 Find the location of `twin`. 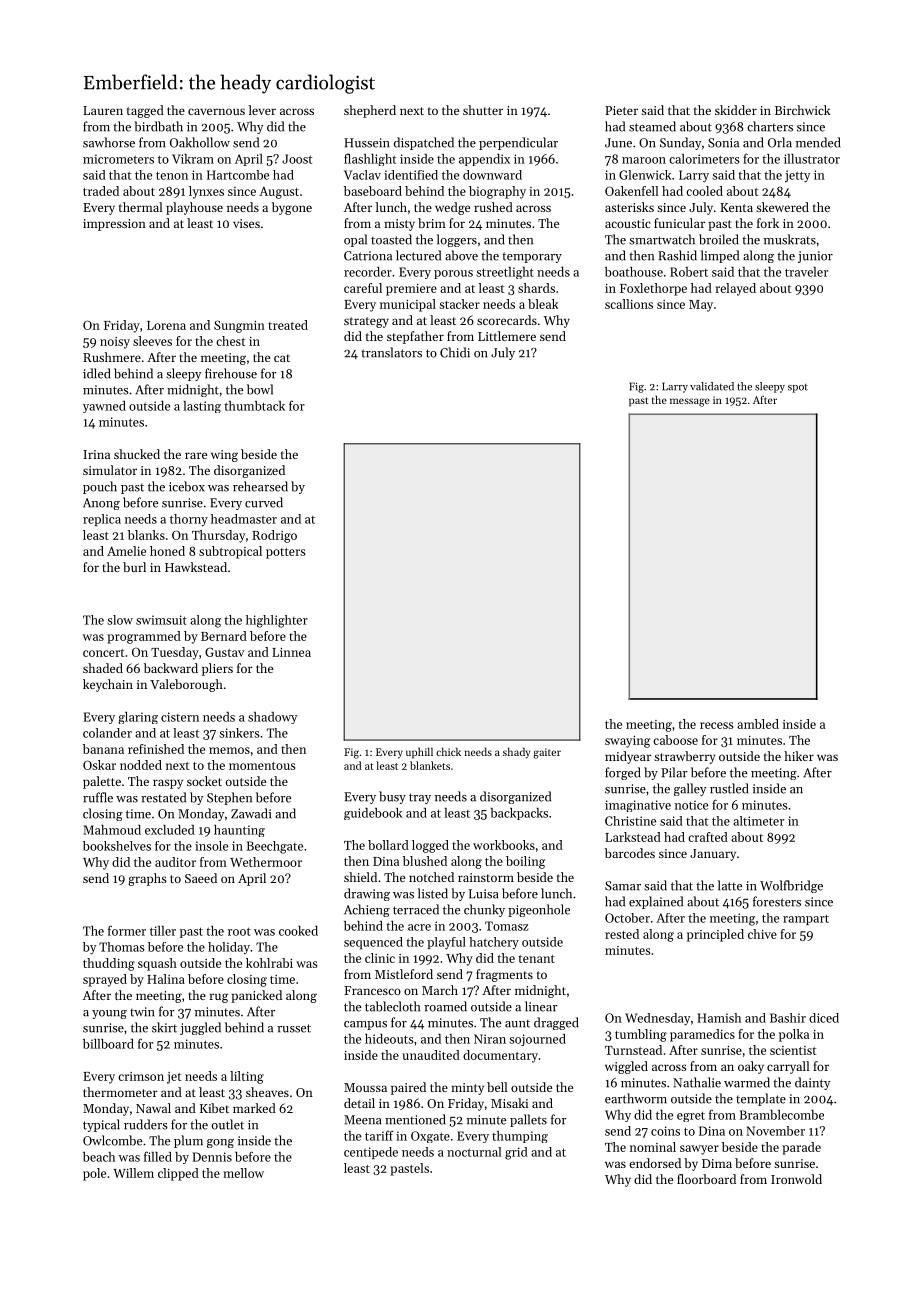

twin is located at coordinates (142, 1012).
